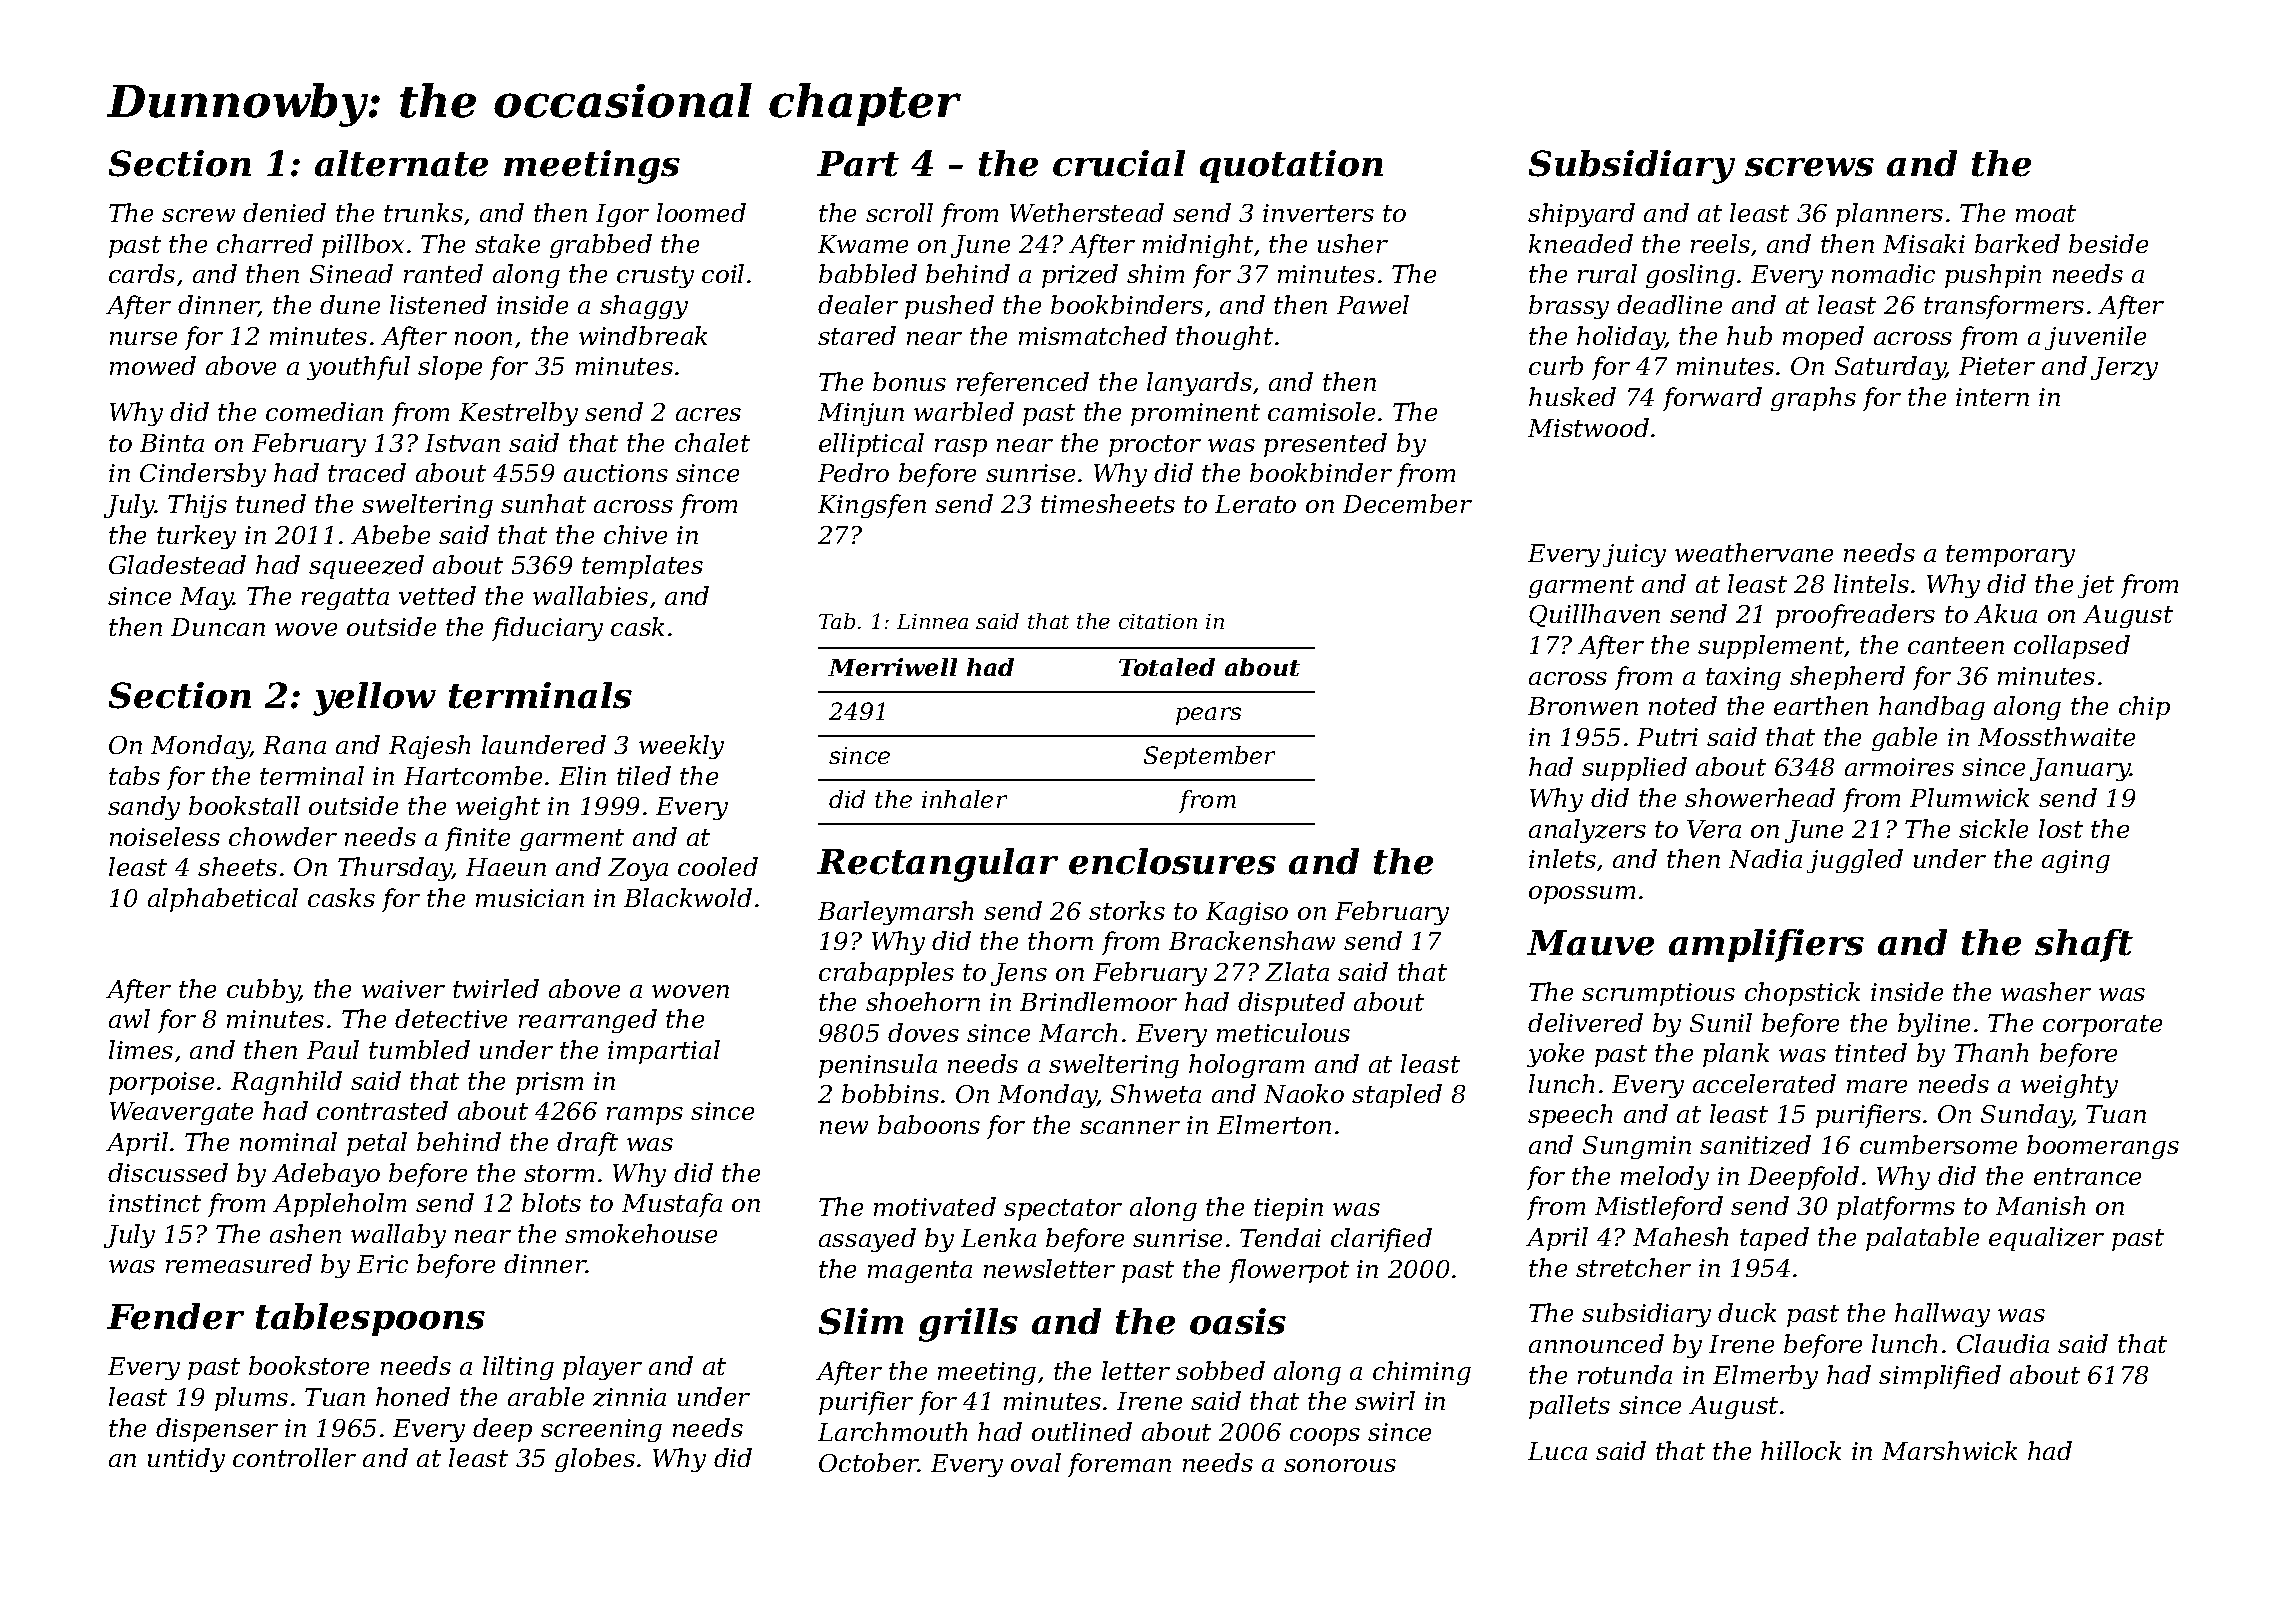 The width and height of the screenshot is (2292, 1620). Describe the element at coordinates (920, 1272) in the screenshot. I see `magenta` at that location.
